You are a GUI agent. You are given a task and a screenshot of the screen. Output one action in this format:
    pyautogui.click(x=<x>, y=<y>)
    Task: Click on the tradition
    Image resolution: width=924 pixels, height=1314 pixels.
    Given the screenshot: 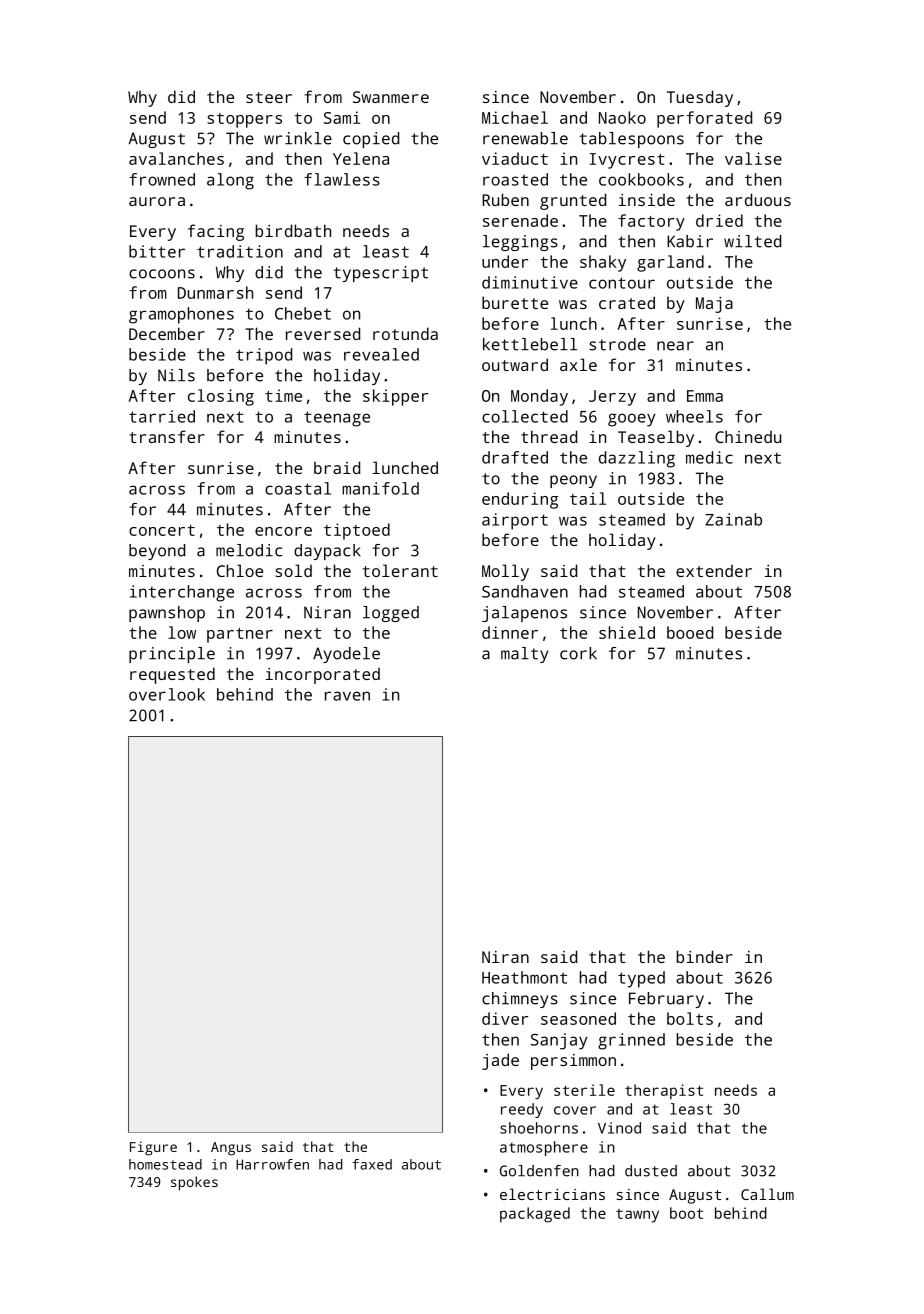 What is the action you would take?
    pyautogui.click(x=240, y=251)
